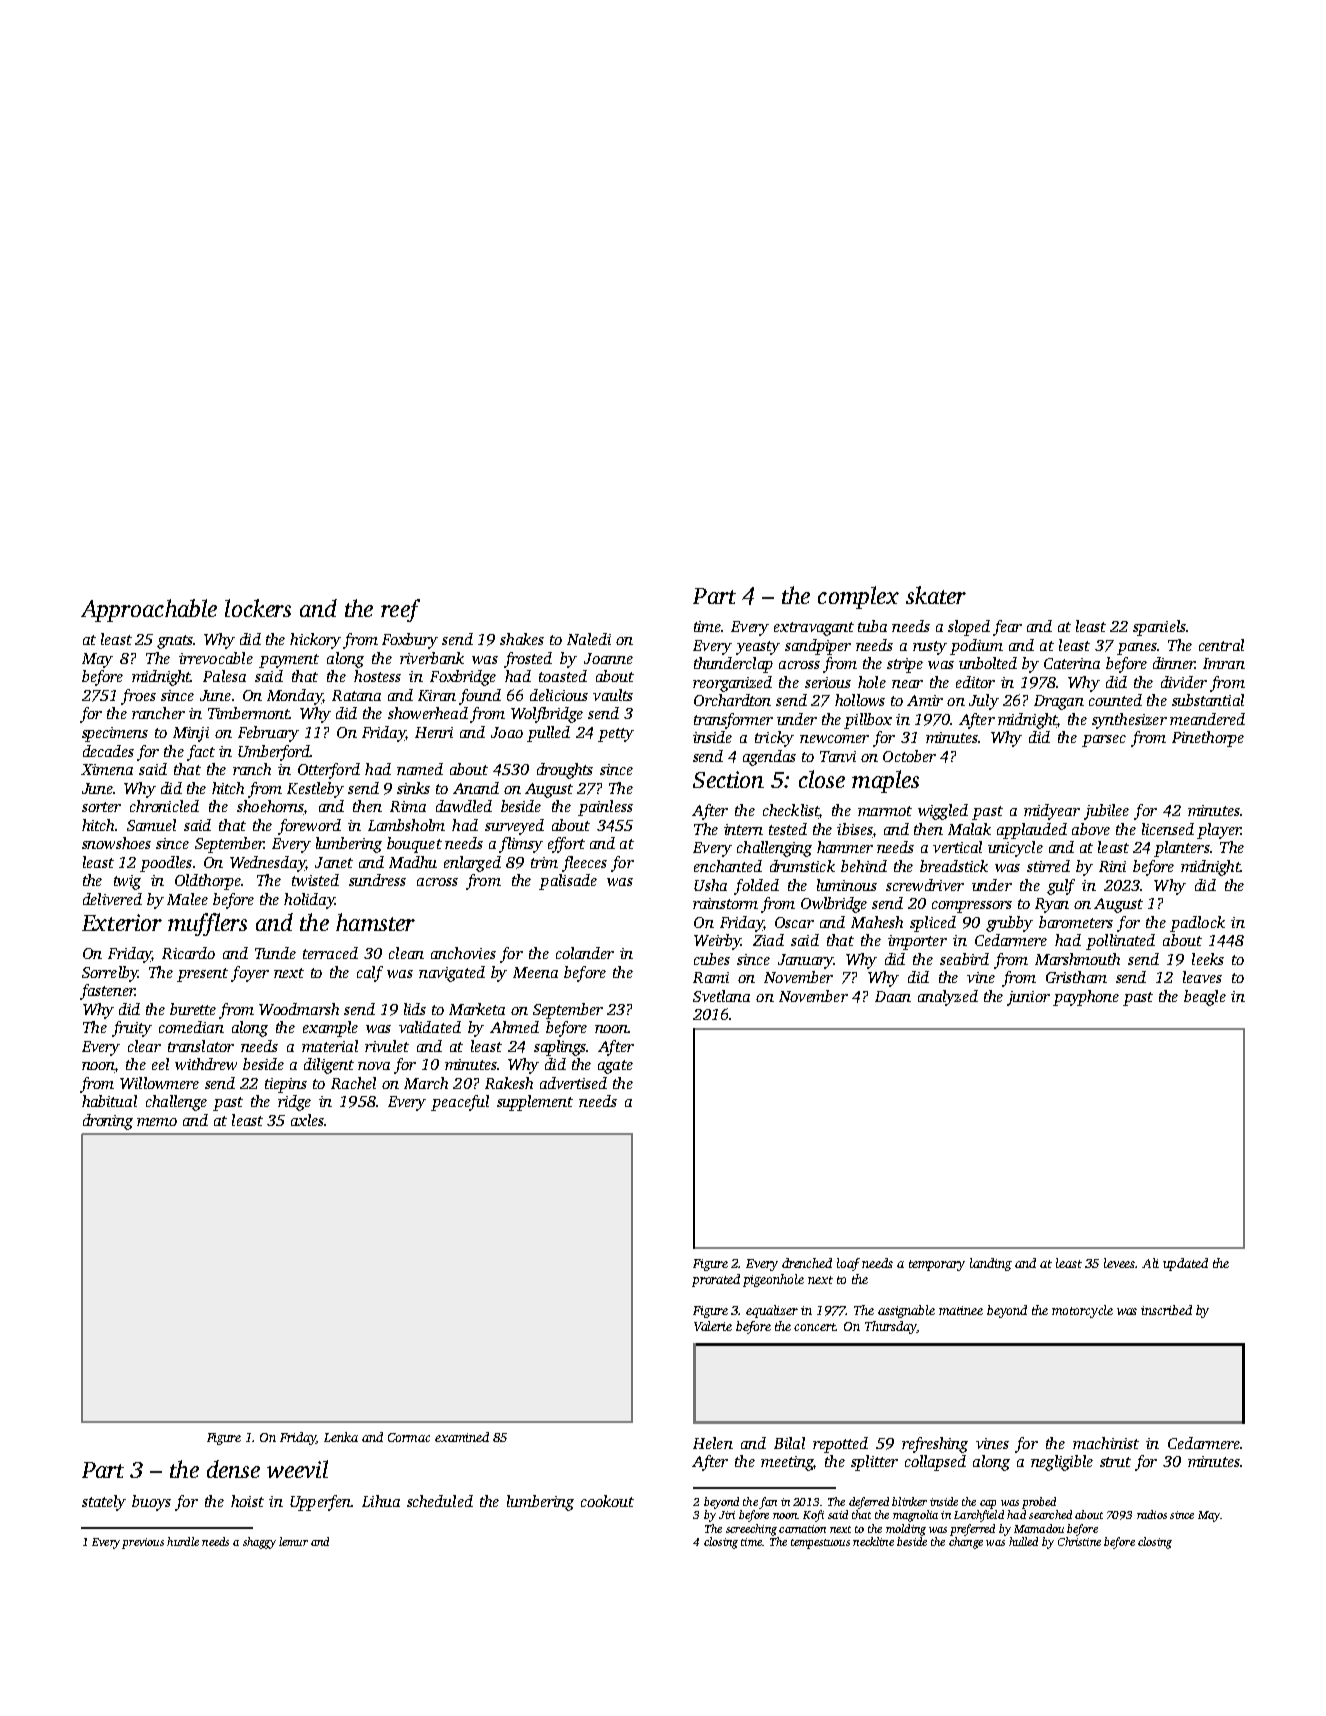  I want to click on motorcycle, so click(1082, 1311).
